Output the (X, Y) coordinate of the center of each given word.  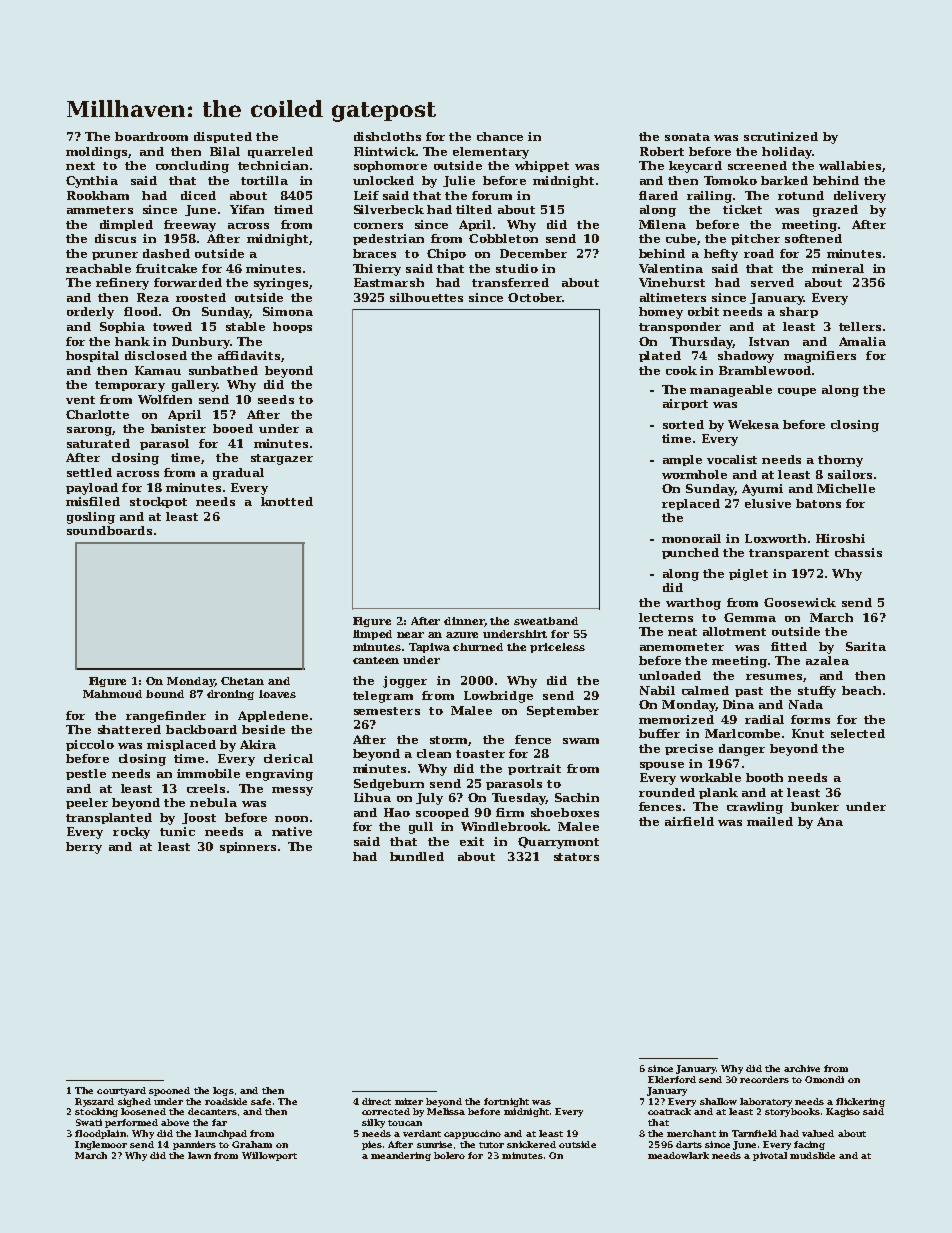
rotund (801, 195)
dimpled (126, 225)
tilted (474, 209)
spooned (169, 1091)
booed (233, 428)
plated (660, 356)
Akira (258, 744)
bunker (815, 806)
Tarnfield (754, 1133)
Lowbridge (498, 697)
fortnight (506, 1102)
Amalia (862, 341)
